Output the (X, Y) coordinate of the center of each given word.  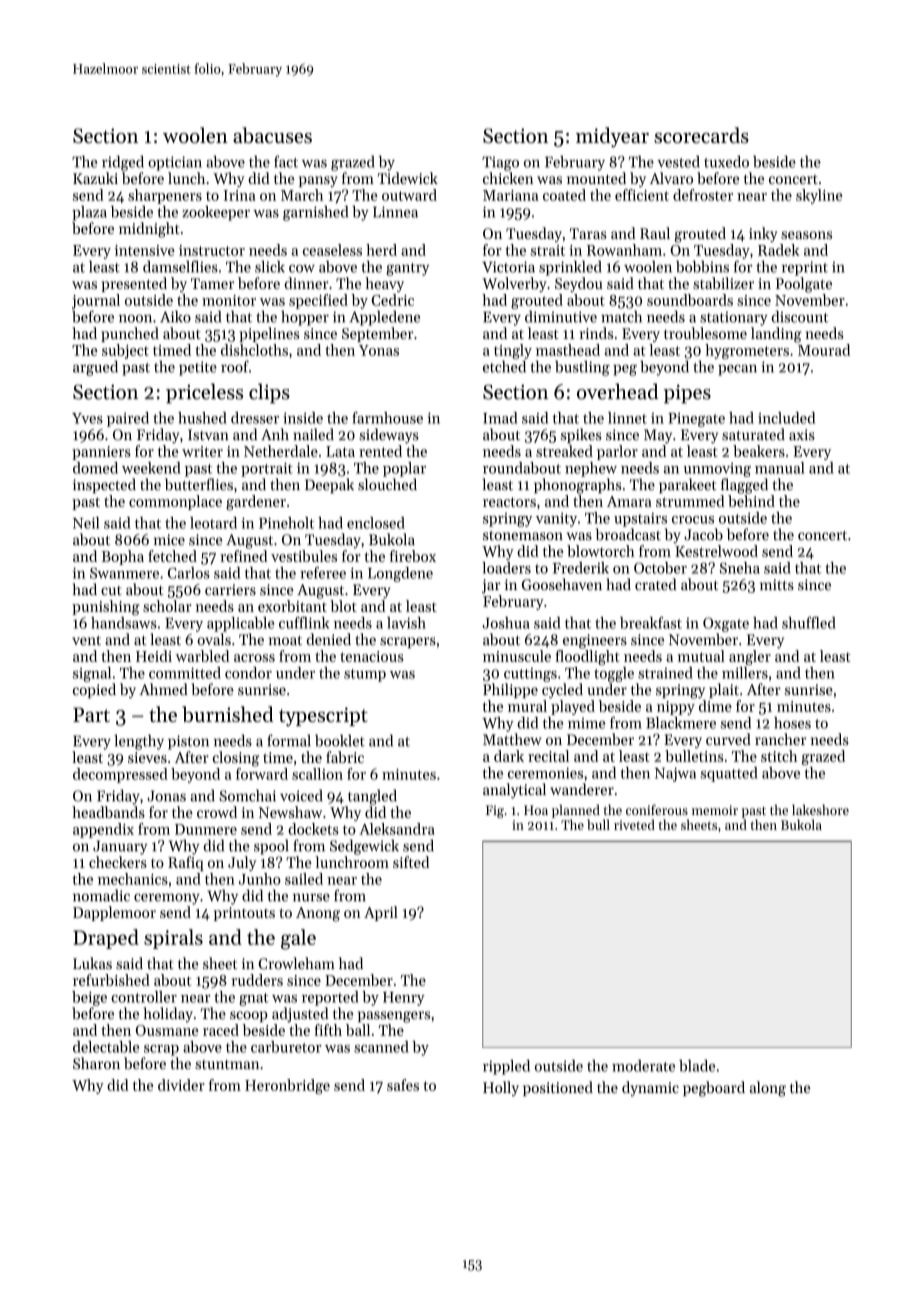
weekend (151, 468)
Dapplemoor (114, 913)
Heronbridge (287, 1086)
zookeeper (216, 213)
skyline (819, 196)
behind (751, 501)
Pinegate (696, 420)
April (381, 913)
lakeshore (820, 810)
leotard (213, 523)
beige (89, 998)
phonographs (577, 486)
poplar (404, 469)
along (768, 1089)
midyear (612, 137)
